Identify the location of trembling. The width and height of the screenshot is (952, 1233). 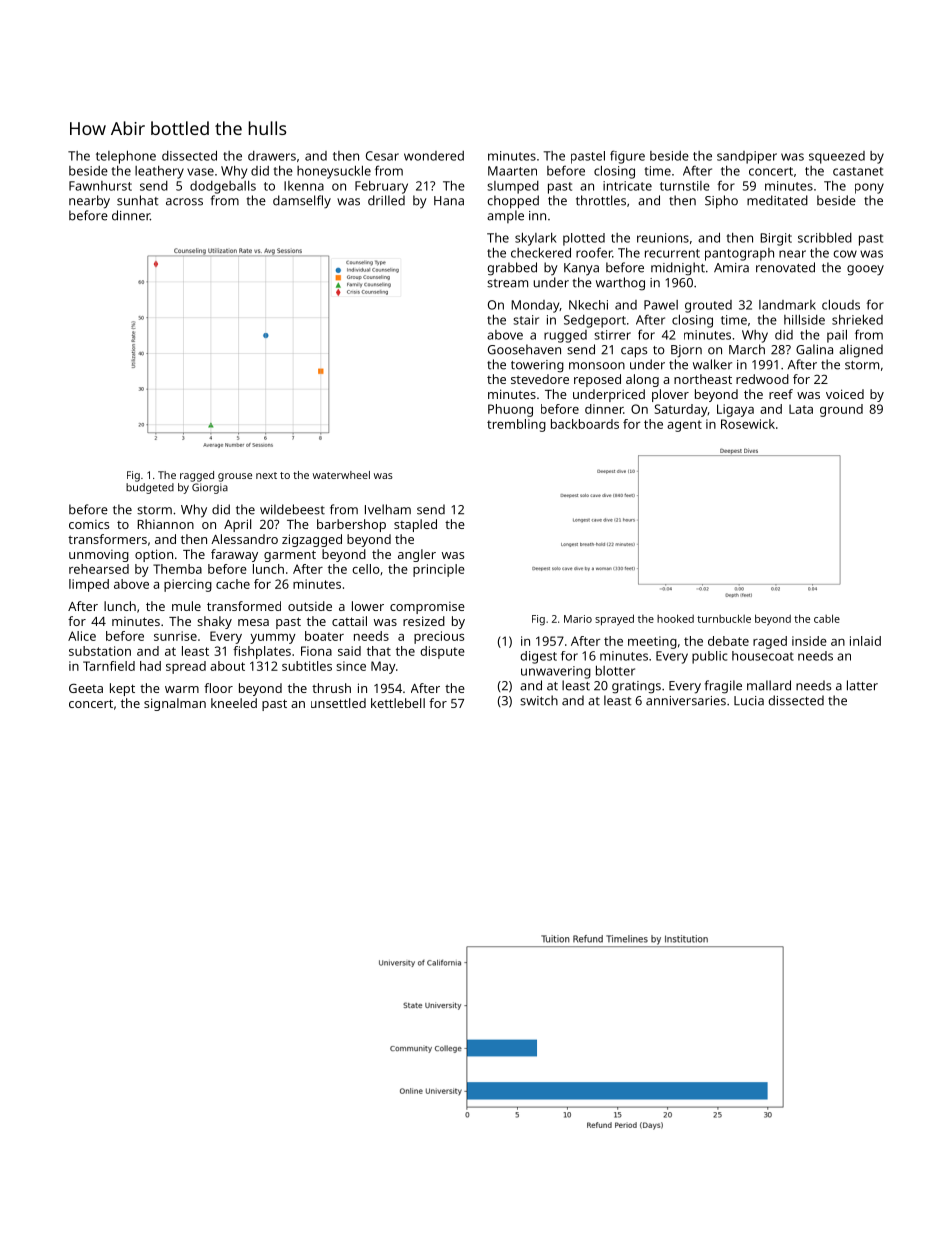
(516, 425).
